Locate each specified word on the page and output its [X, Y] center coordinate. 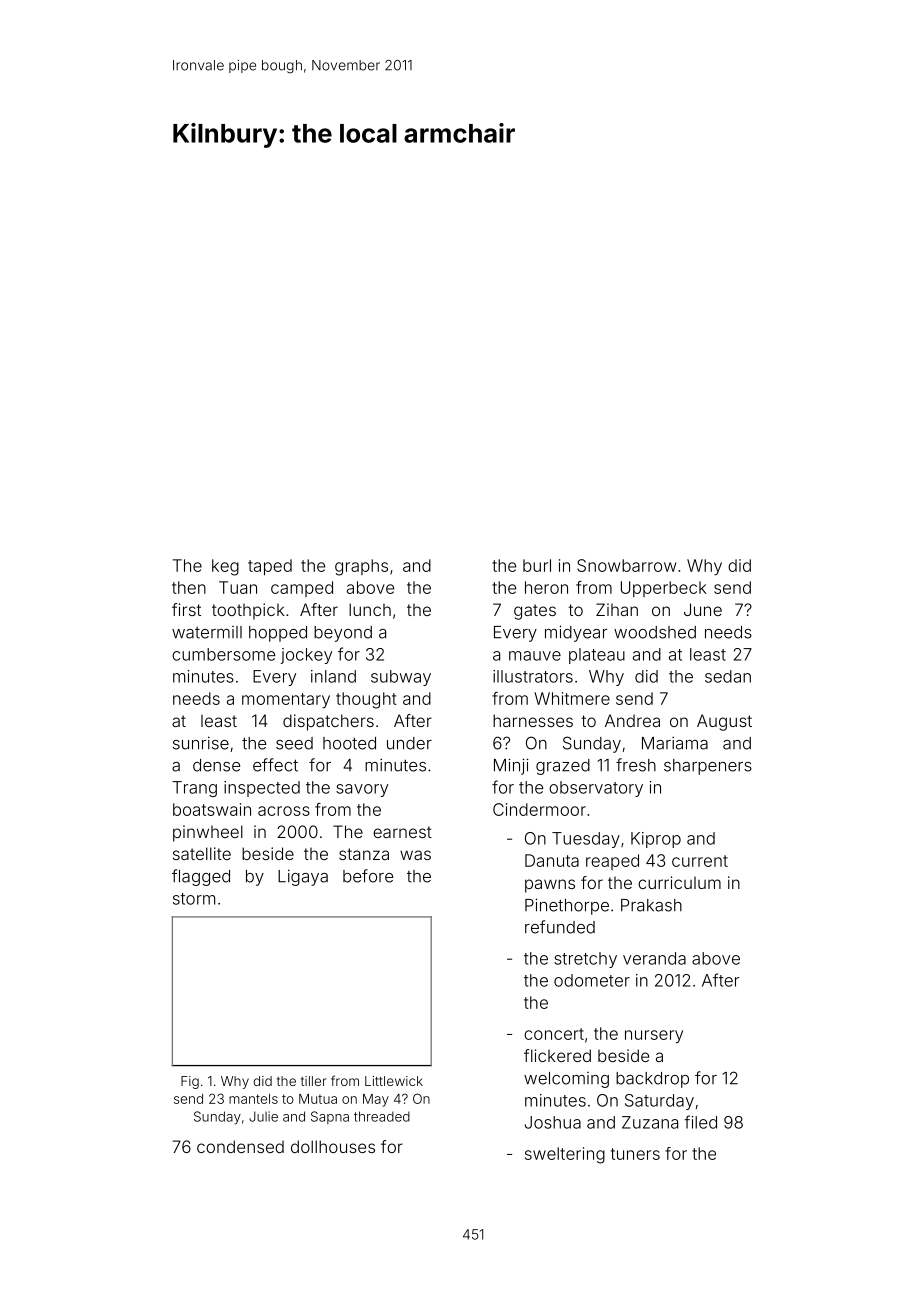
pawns [550, 886]
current [700, 861]
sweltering [565, 1155]
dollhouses [333, 1146]
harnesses [533, 720]
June [703, 609]
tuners [635, 1154]
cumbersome [223, 654]
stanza [364, 854]
